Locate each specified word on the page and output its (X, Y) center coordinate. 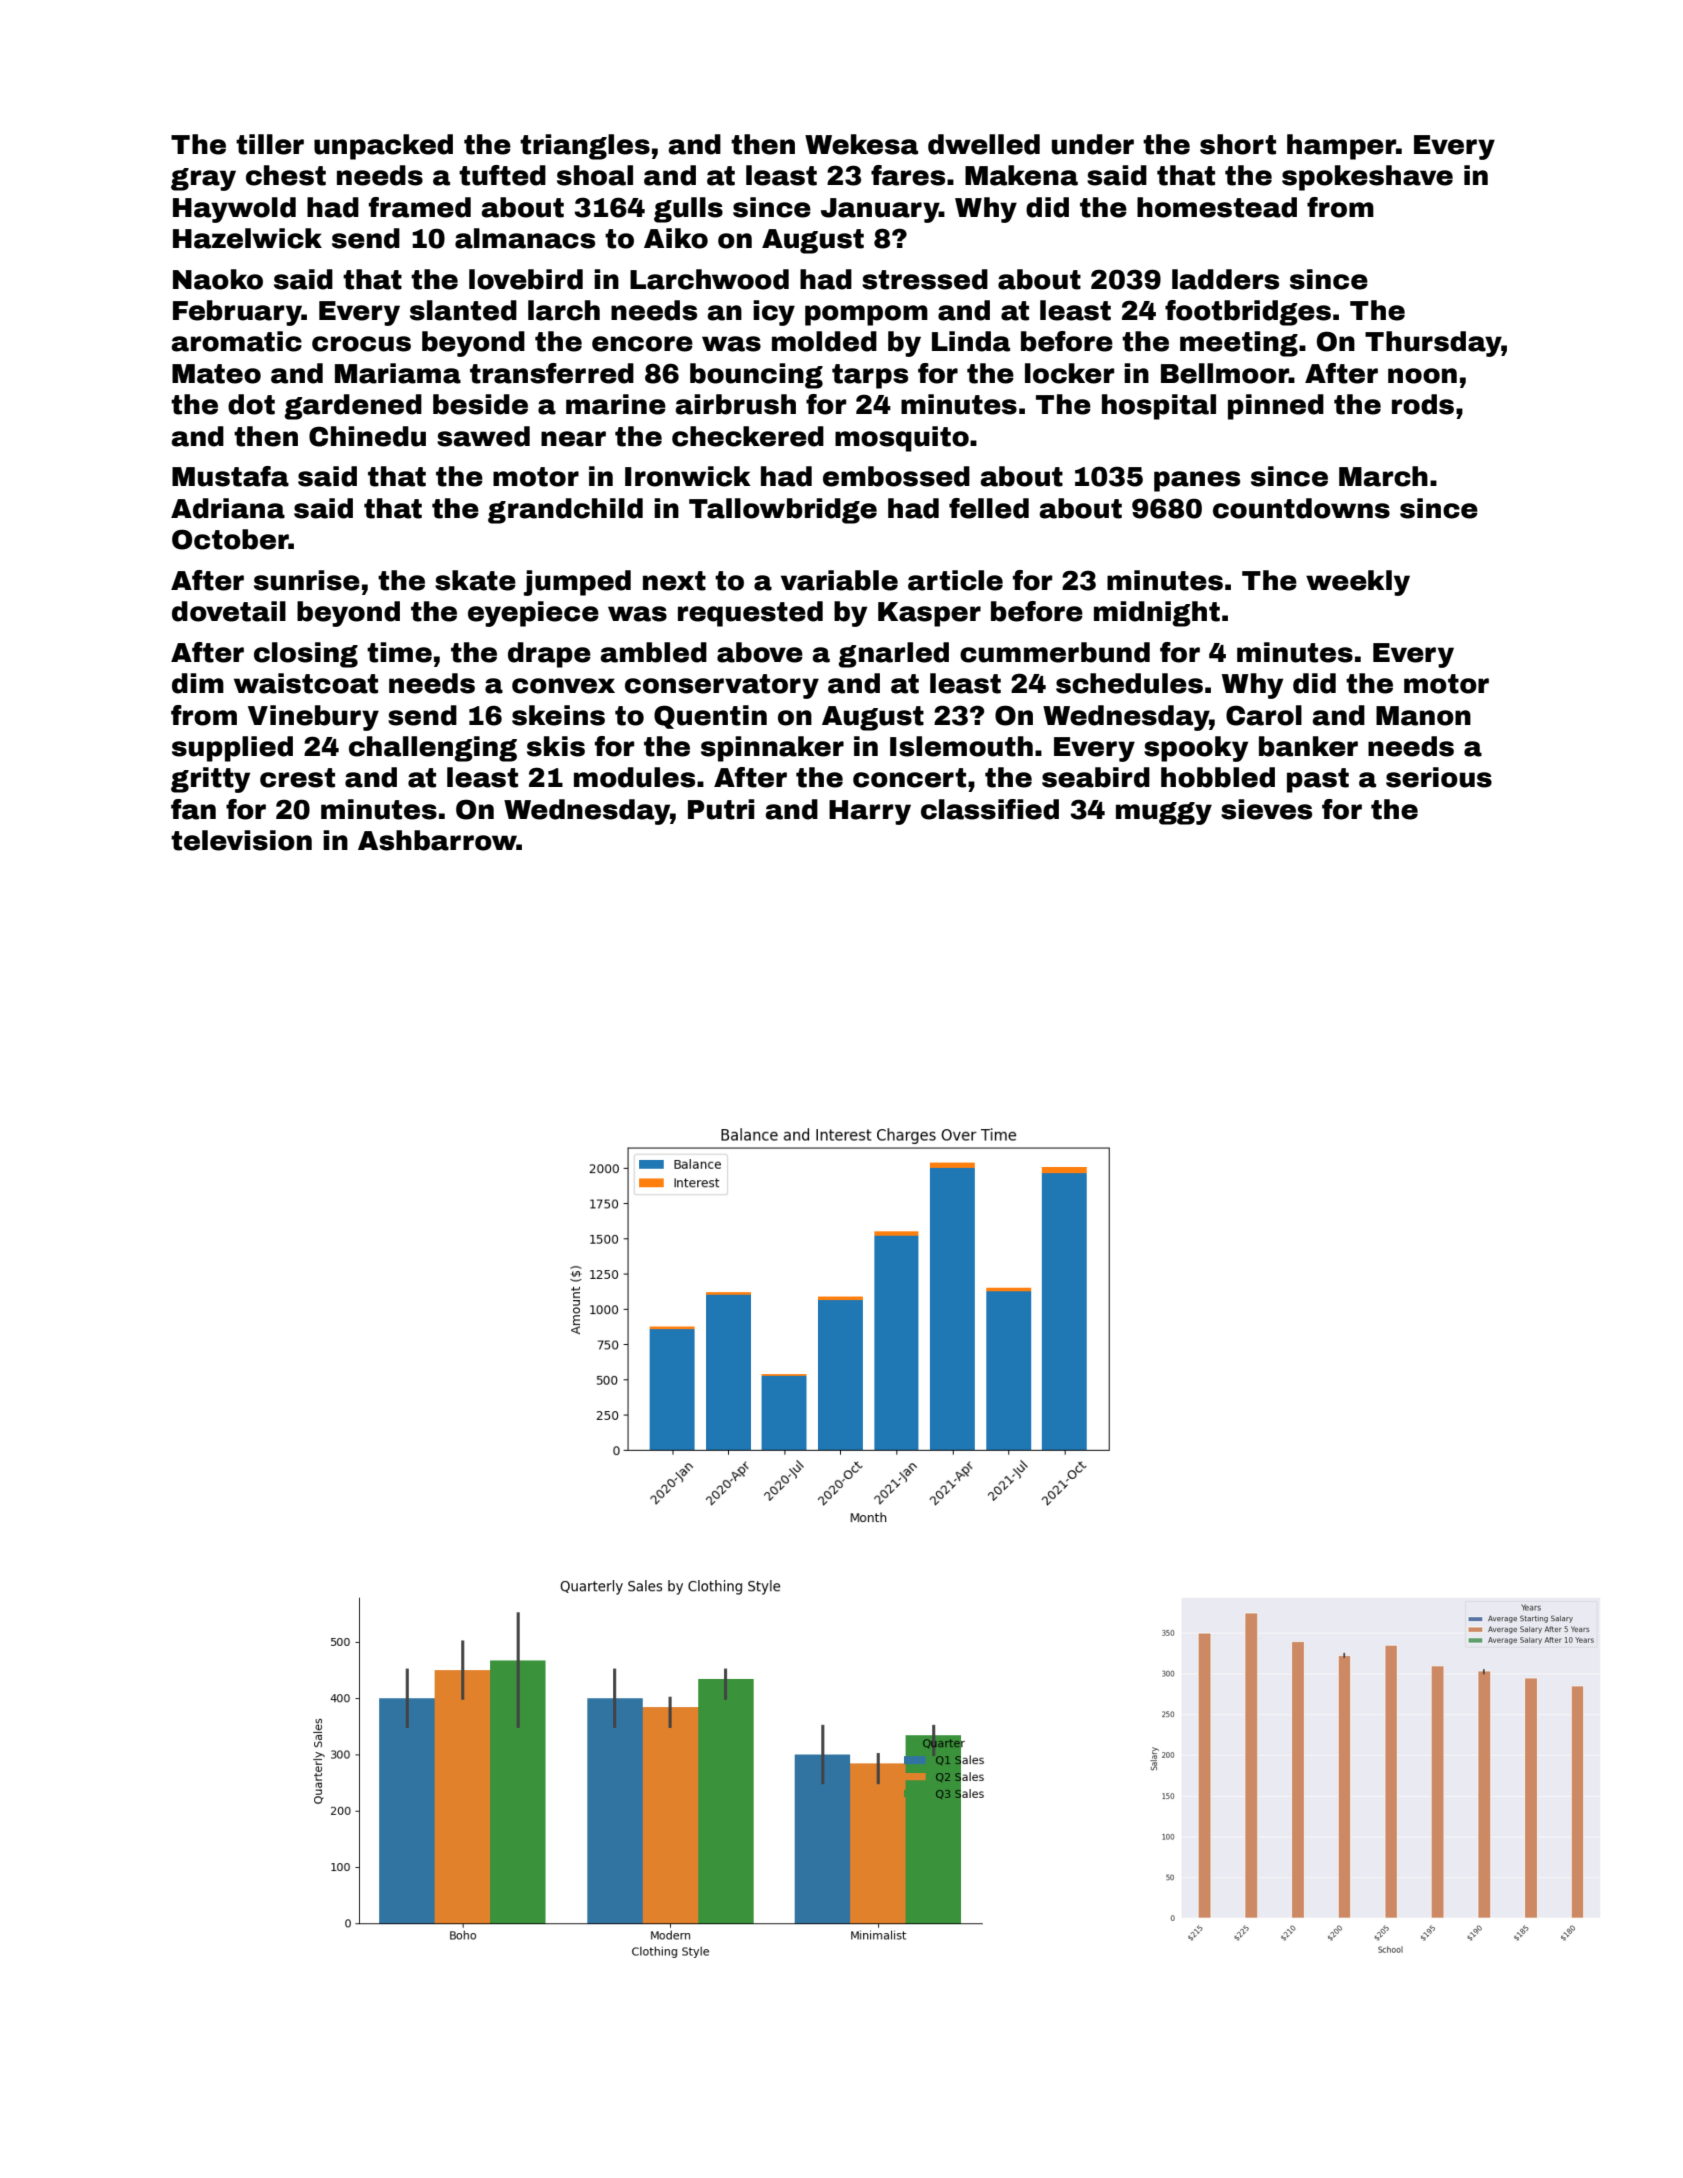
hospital (1159, 407)
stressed (925, 279)
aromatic (236, 341)
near (573, 439)
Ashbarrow (437, 840)
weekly (1358, 583)
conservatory (722, 686)
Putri (721, 809)
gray (203, 179)
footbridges (1248, 313)
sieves (1266, 809)
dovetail (229, 611)
